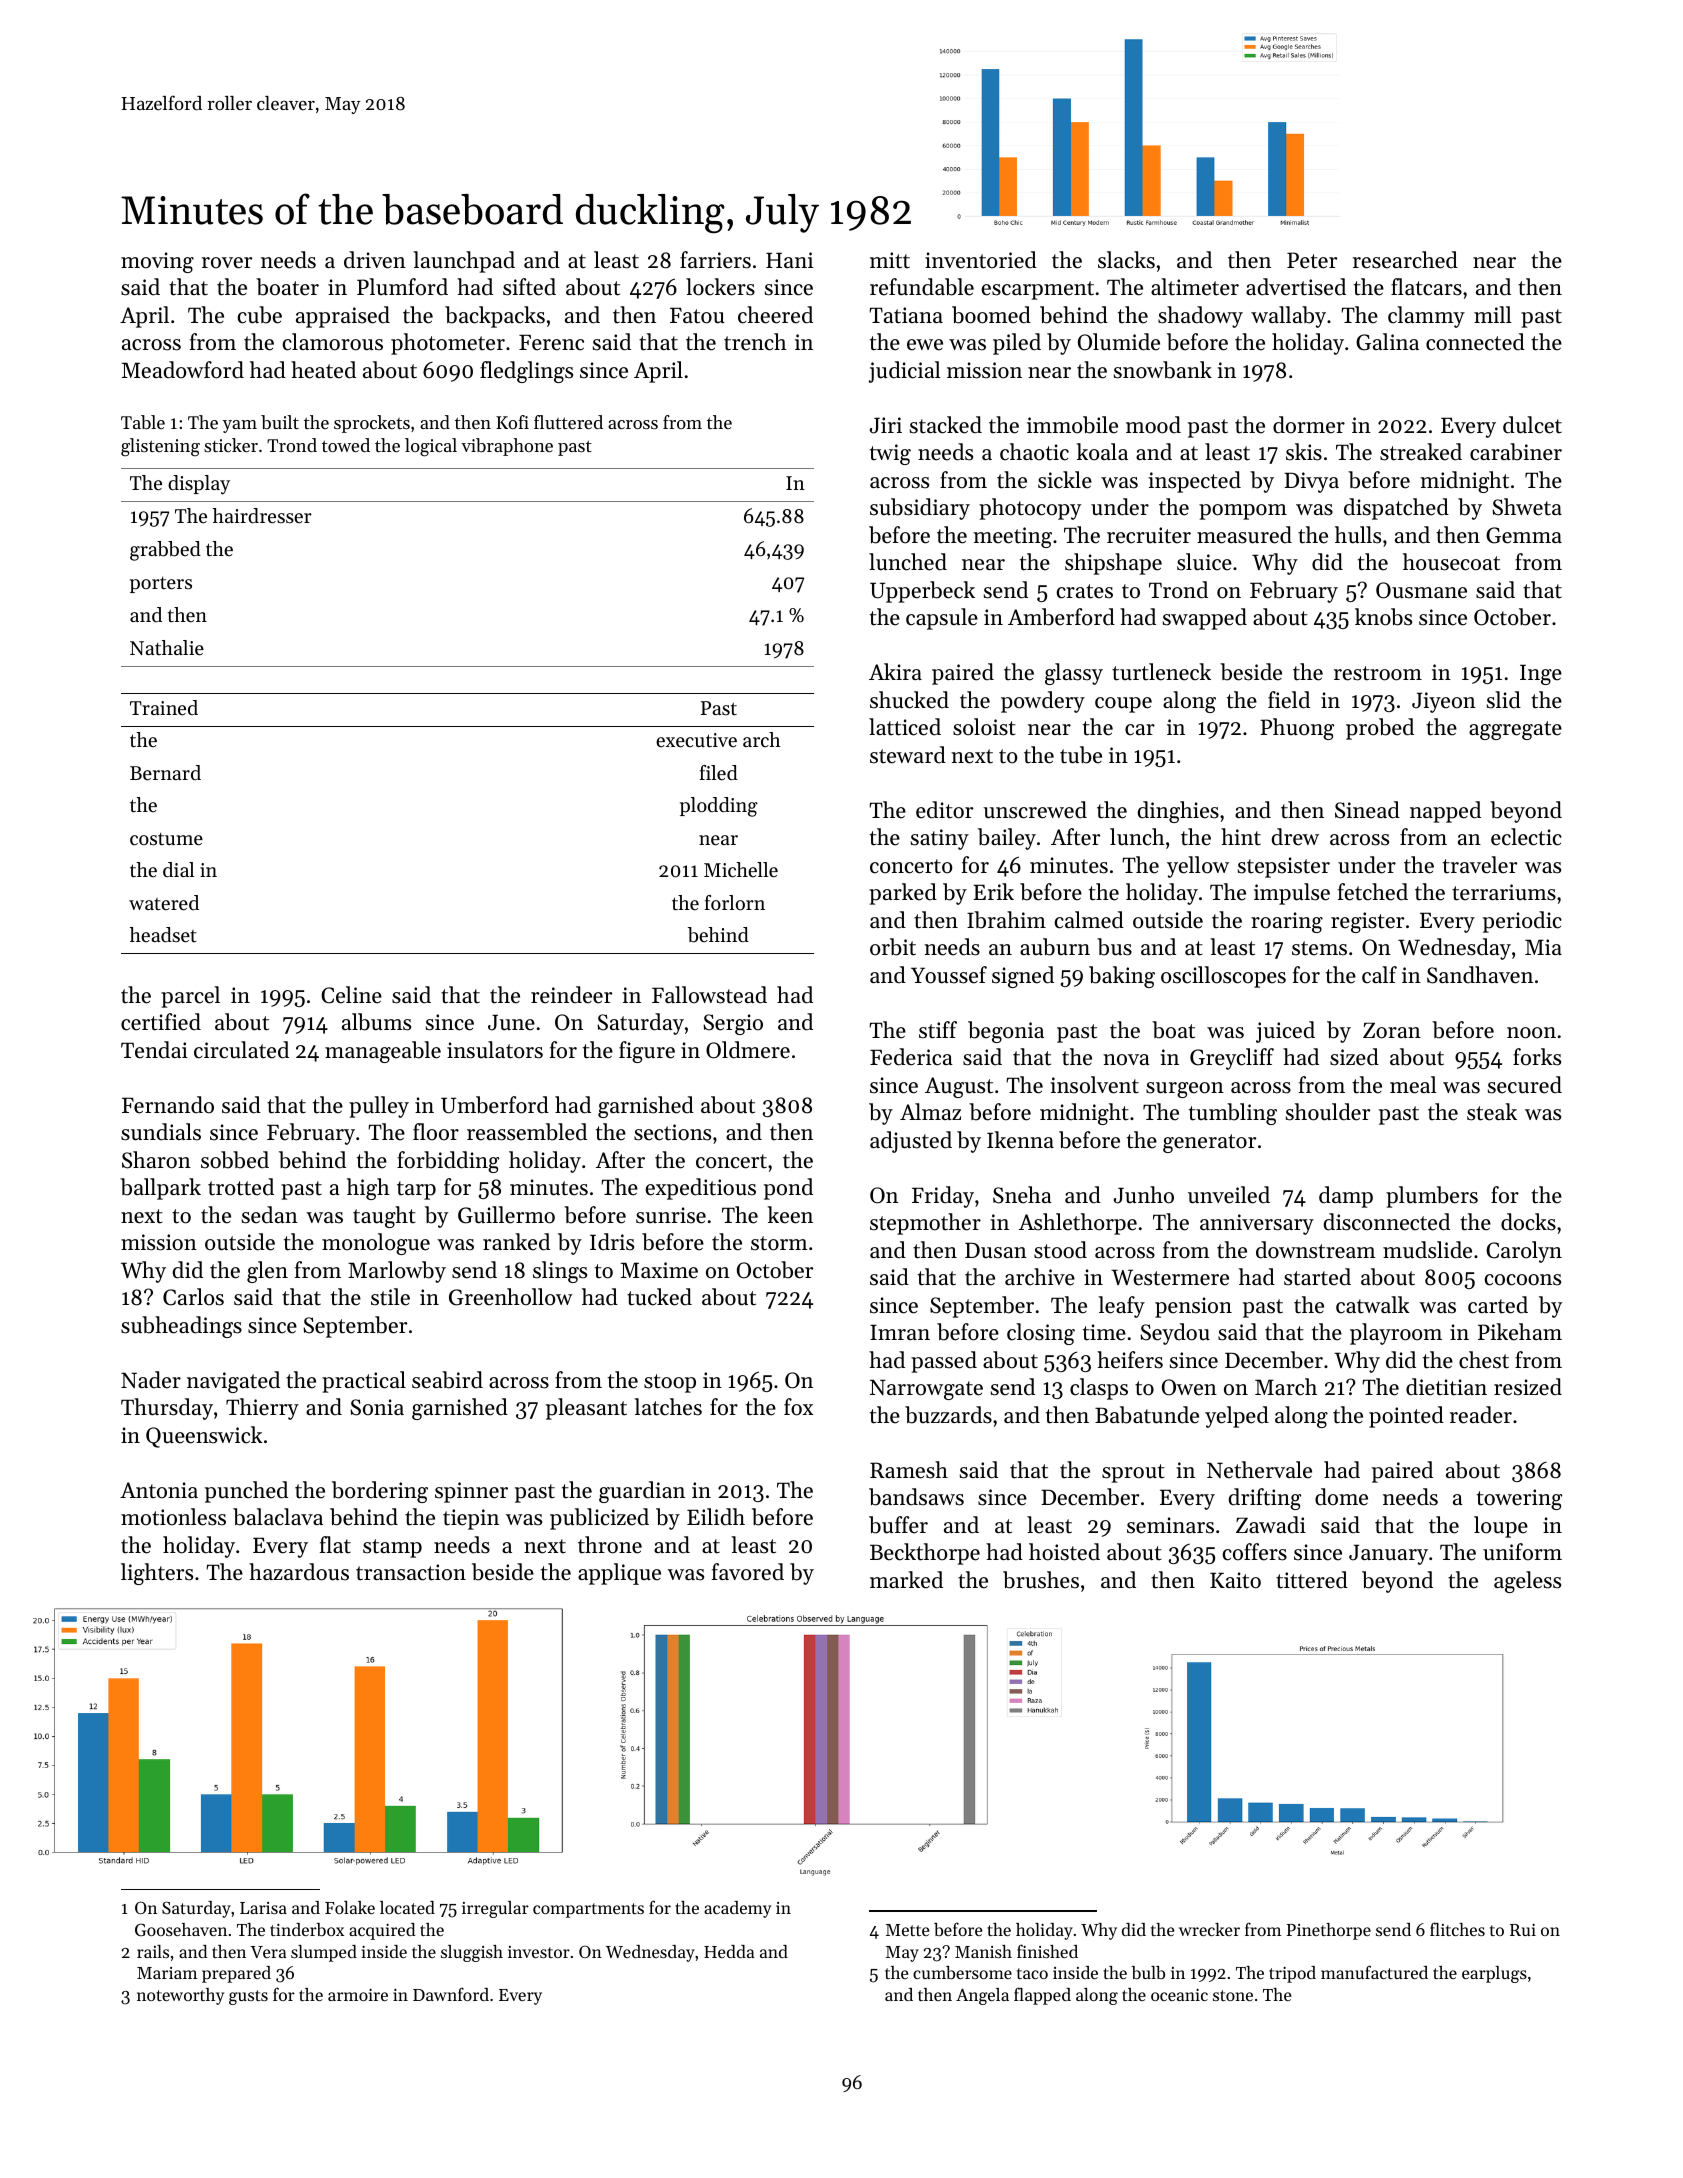 This page has height=2178, width=1683. Describe the element at coordinates (233, 1382) in the page. I see `navigated` at that location.
